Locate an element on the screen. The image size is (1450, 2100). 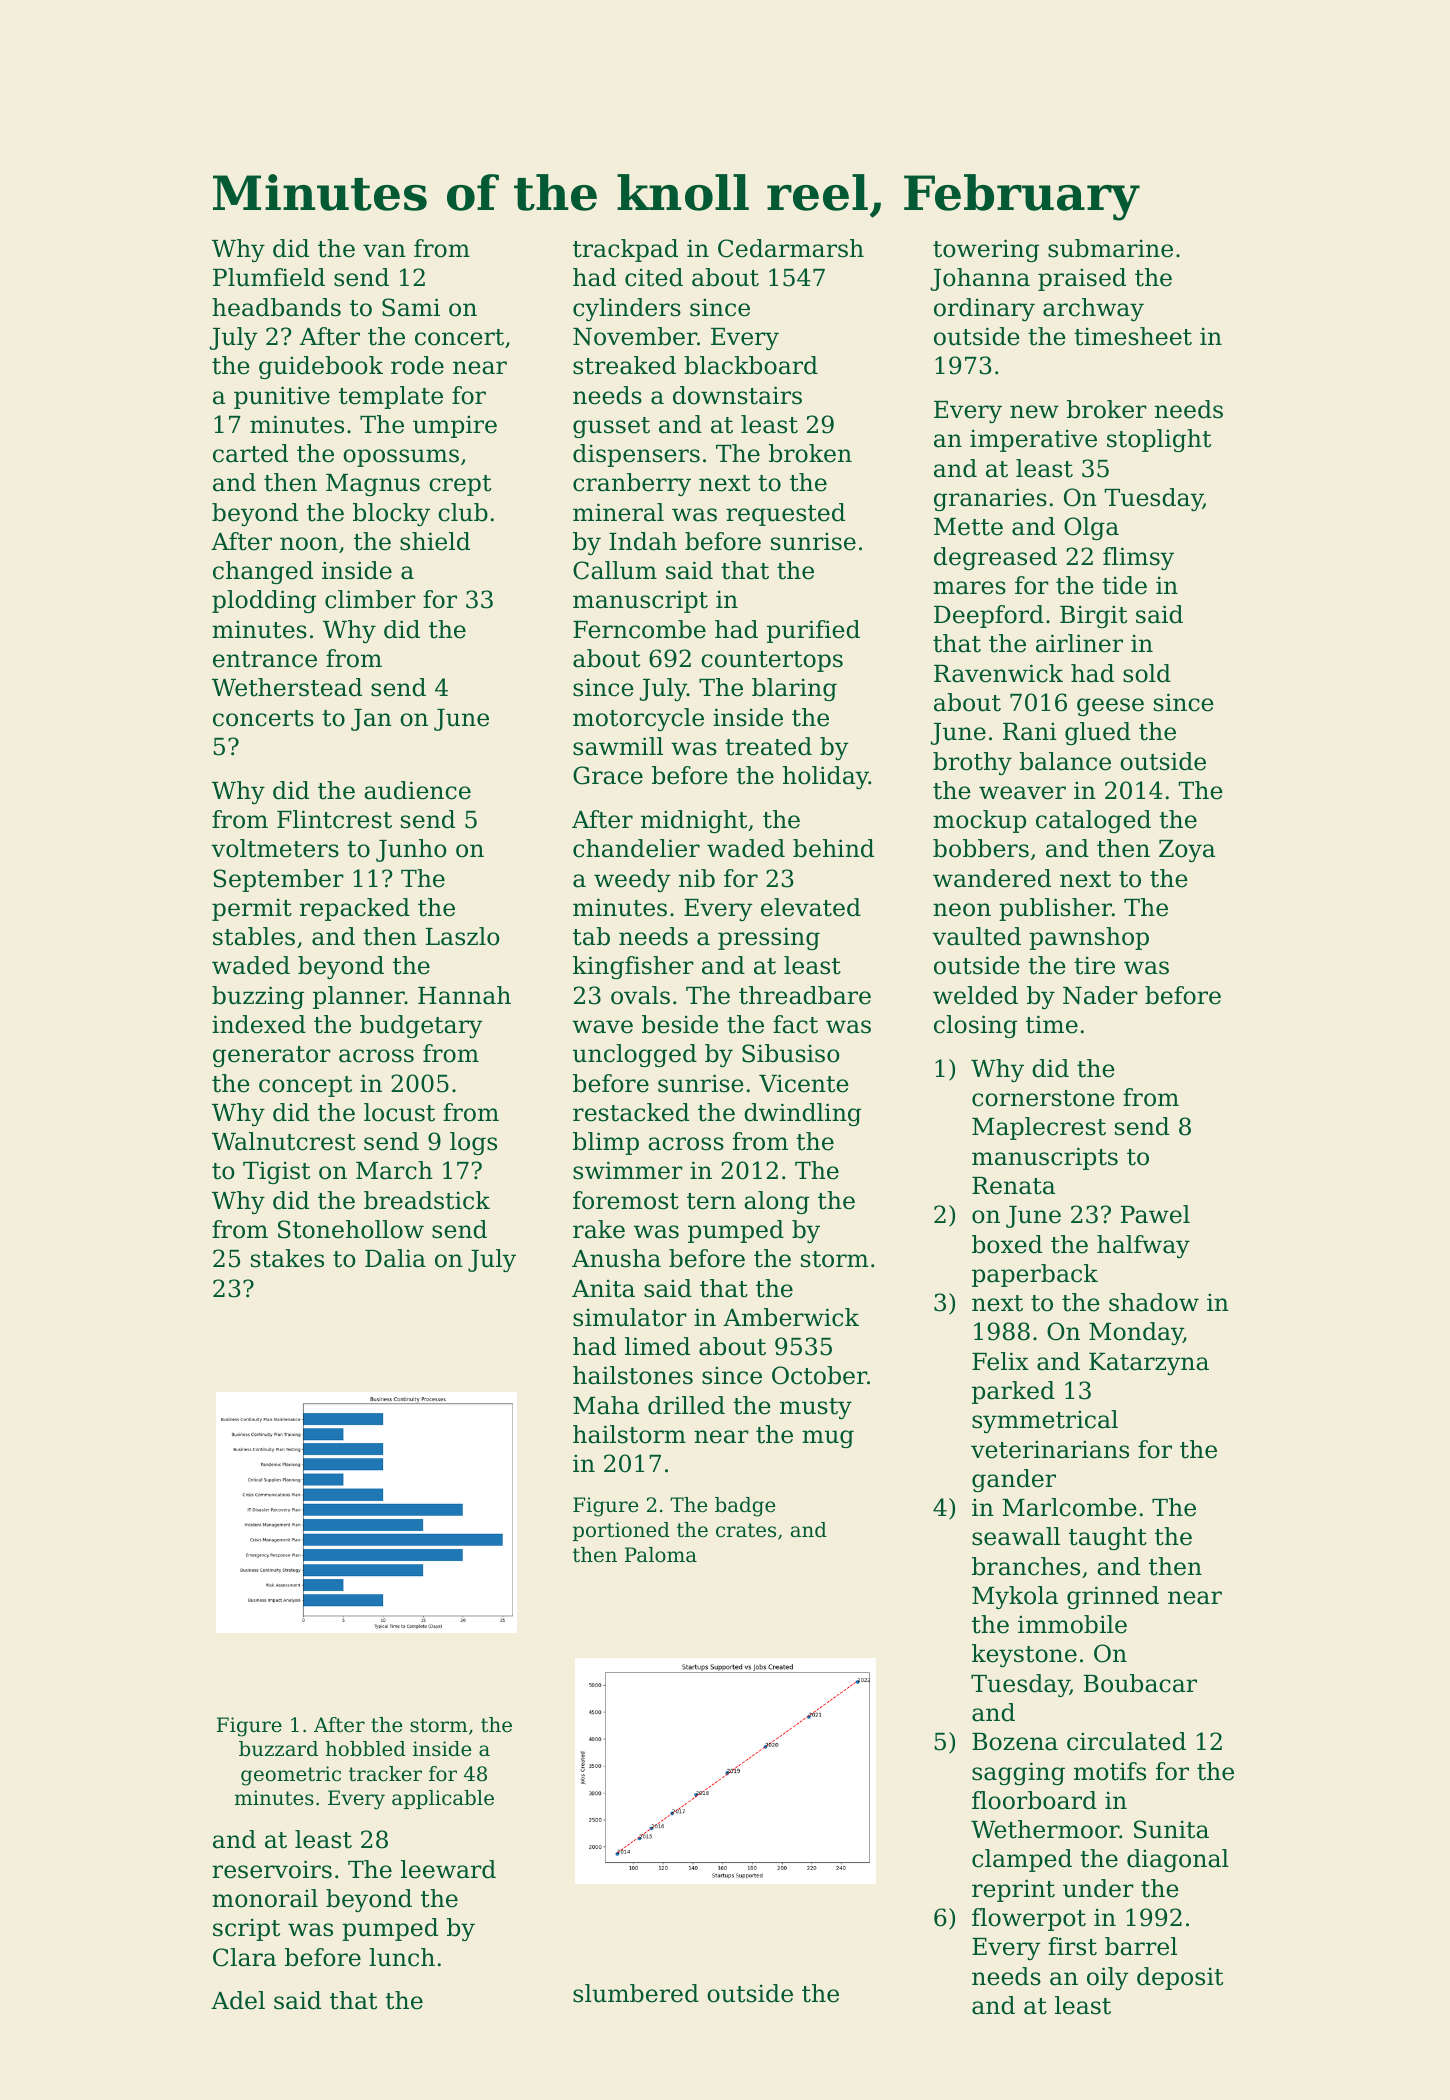
carted is located at coordinates (250, 453).
